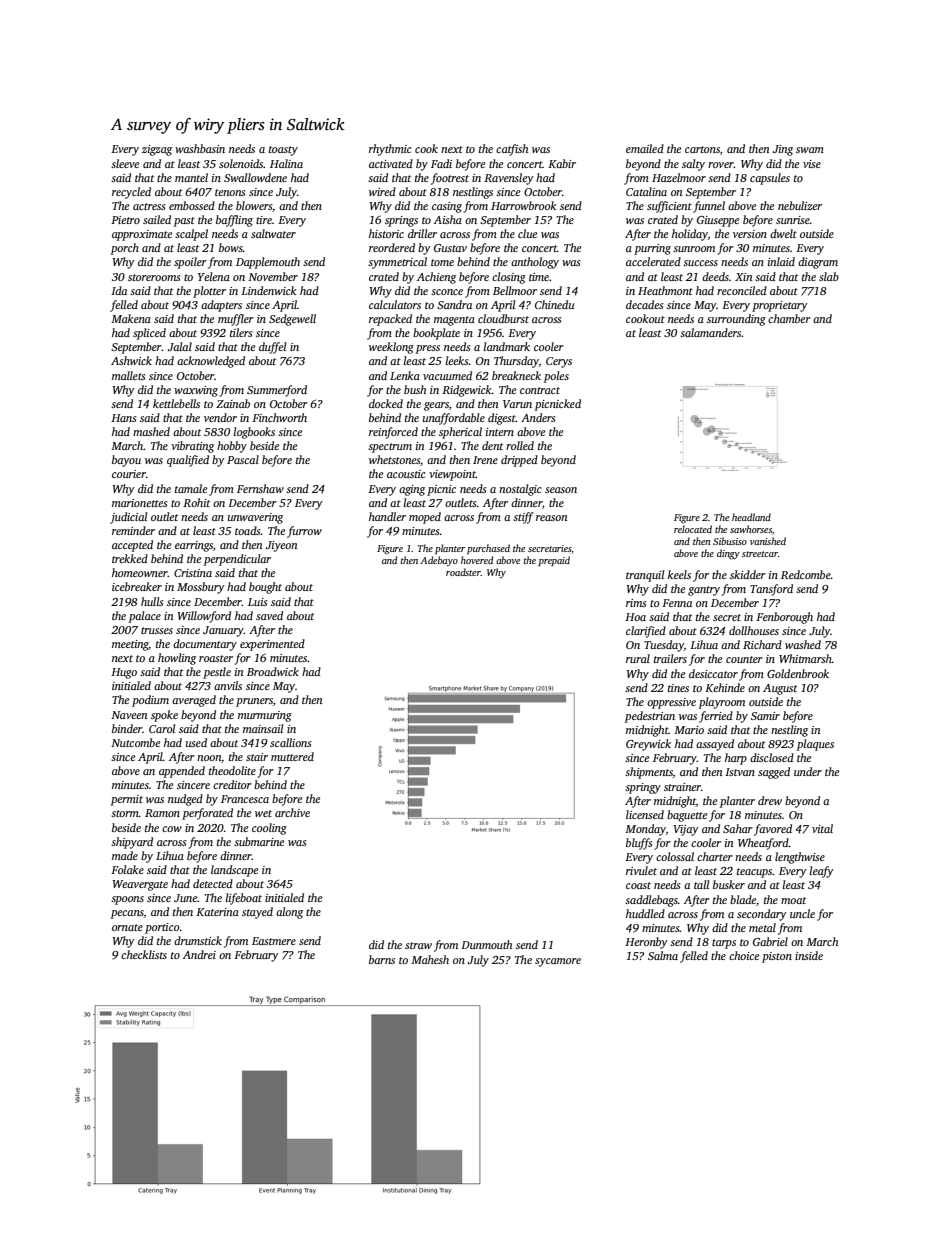  I want to click on washbasin, so click(200, 148).
